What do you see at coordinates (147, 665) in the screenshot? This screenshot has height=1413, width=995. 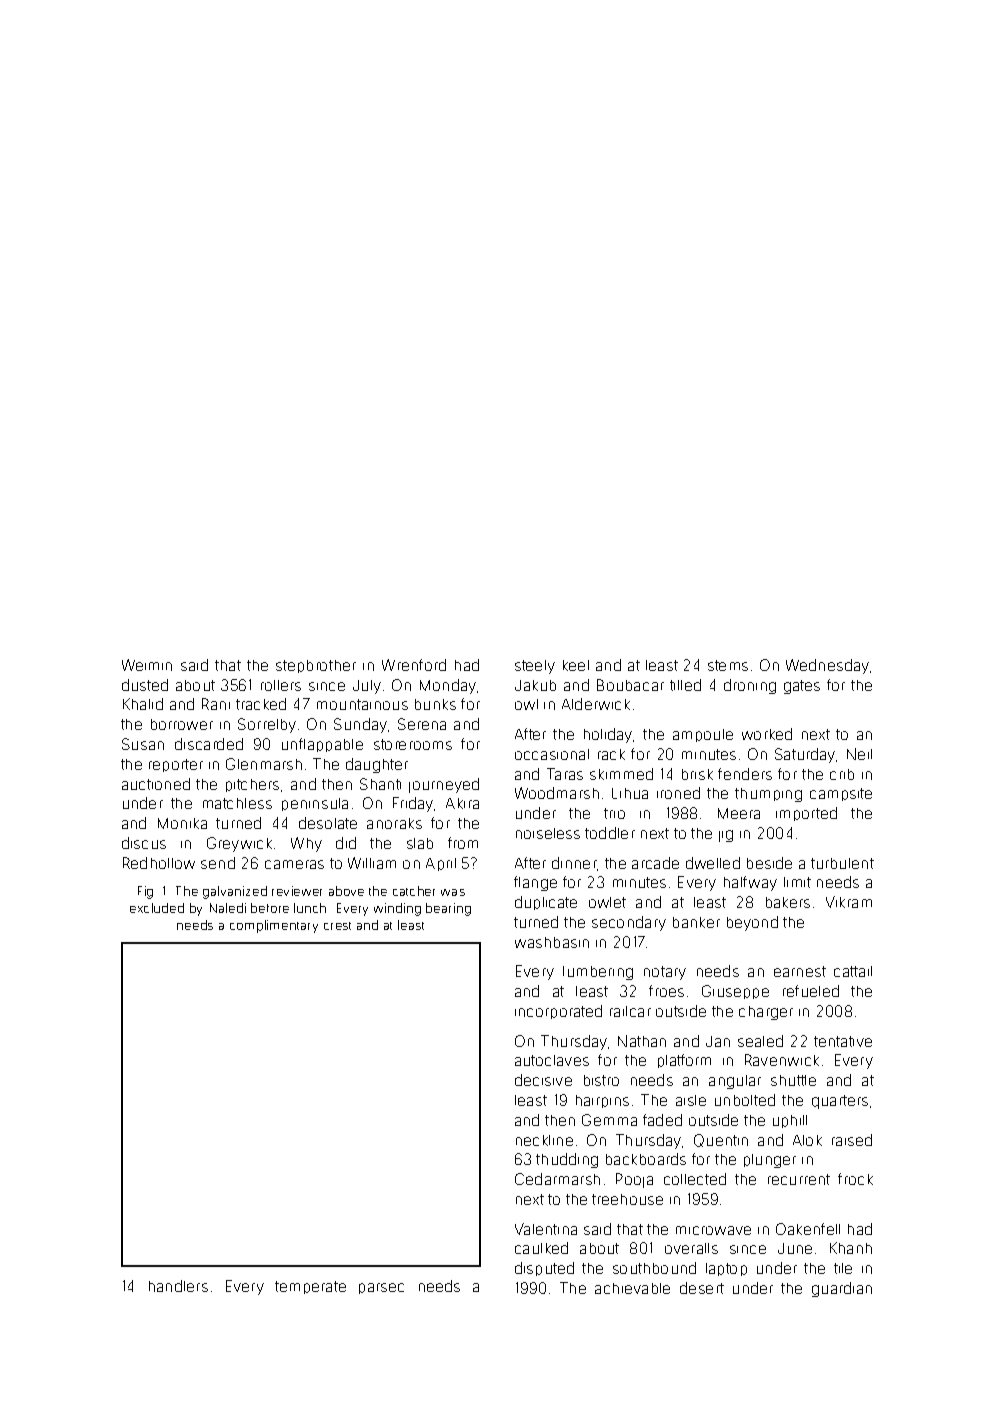 I see `Weimin` at bounding box center [147, 665].
